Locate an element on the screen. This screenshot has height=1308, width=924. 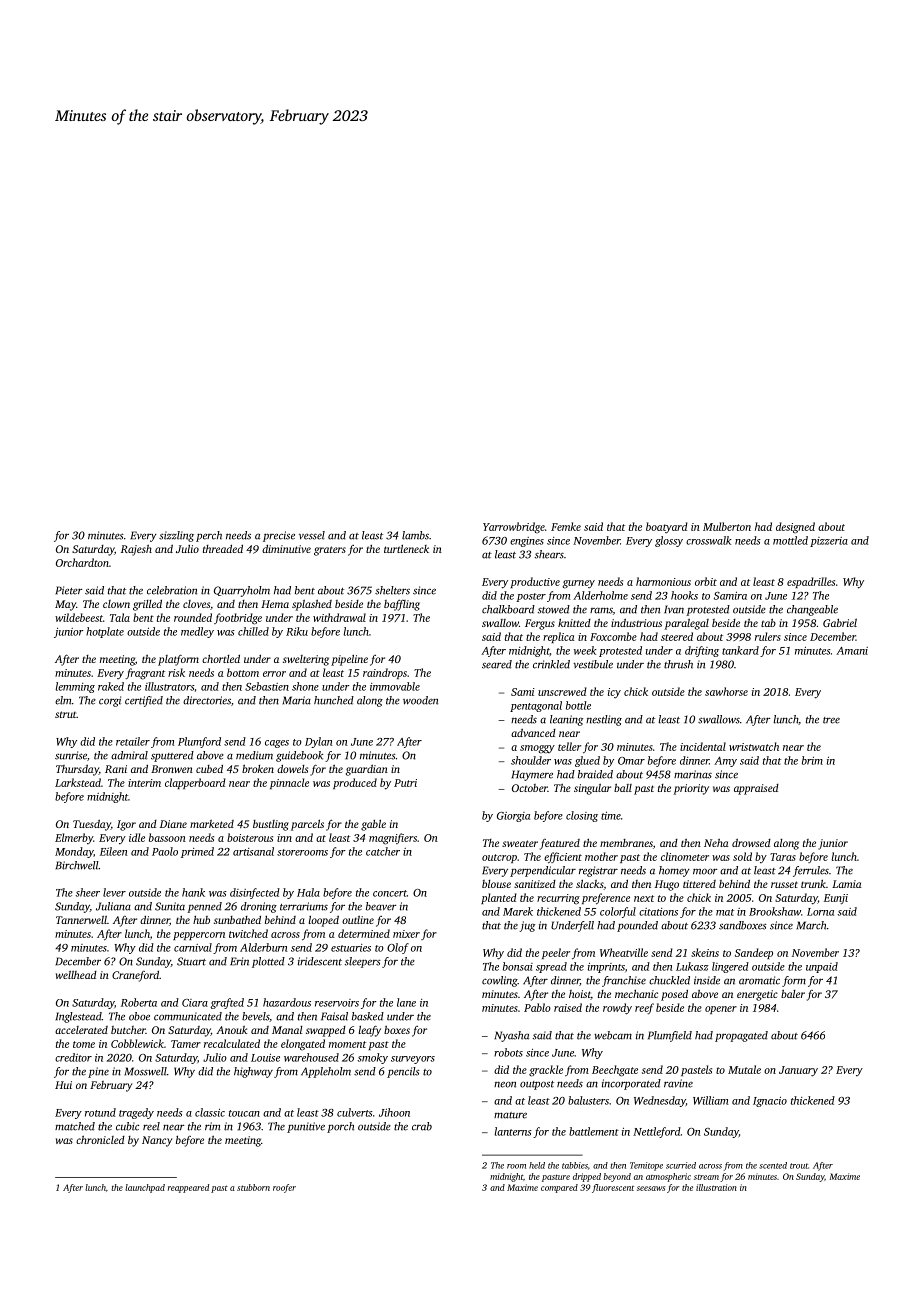
celebration is located at coordinates (172, 590).
